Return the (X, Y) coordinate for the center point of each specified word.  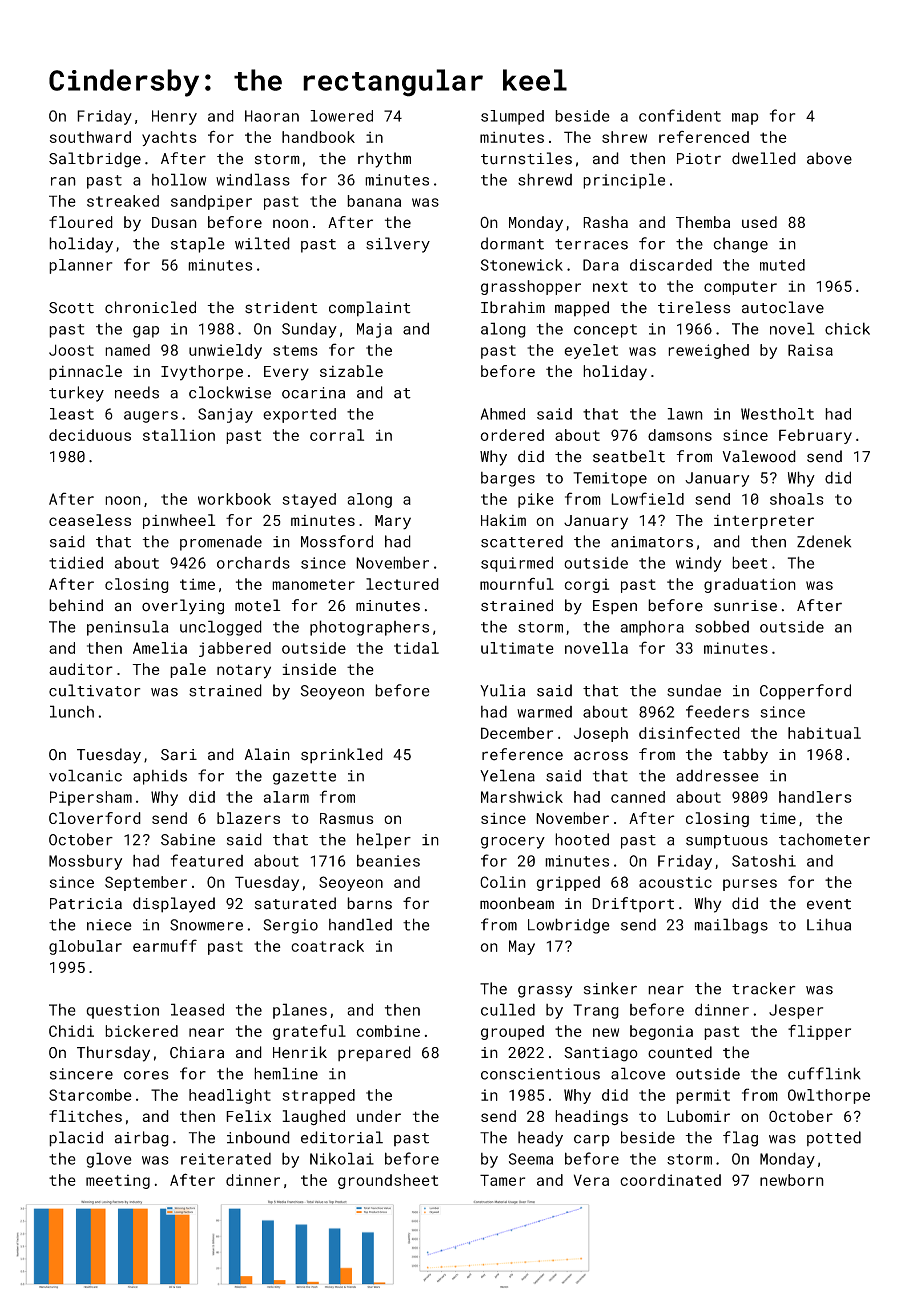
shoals (797, 499)
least (72, 414)
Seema (531, 1159)
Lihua (829, 924)
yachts (169, 138)
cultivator (95, 690)
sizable (351, 371)
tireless (694, 307)
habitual (824, 733)
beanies (388, 861)
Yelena (507, 775)
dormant (512, 243)
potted (834, 1138)
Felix (248, 1116)
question (122, 1011)
